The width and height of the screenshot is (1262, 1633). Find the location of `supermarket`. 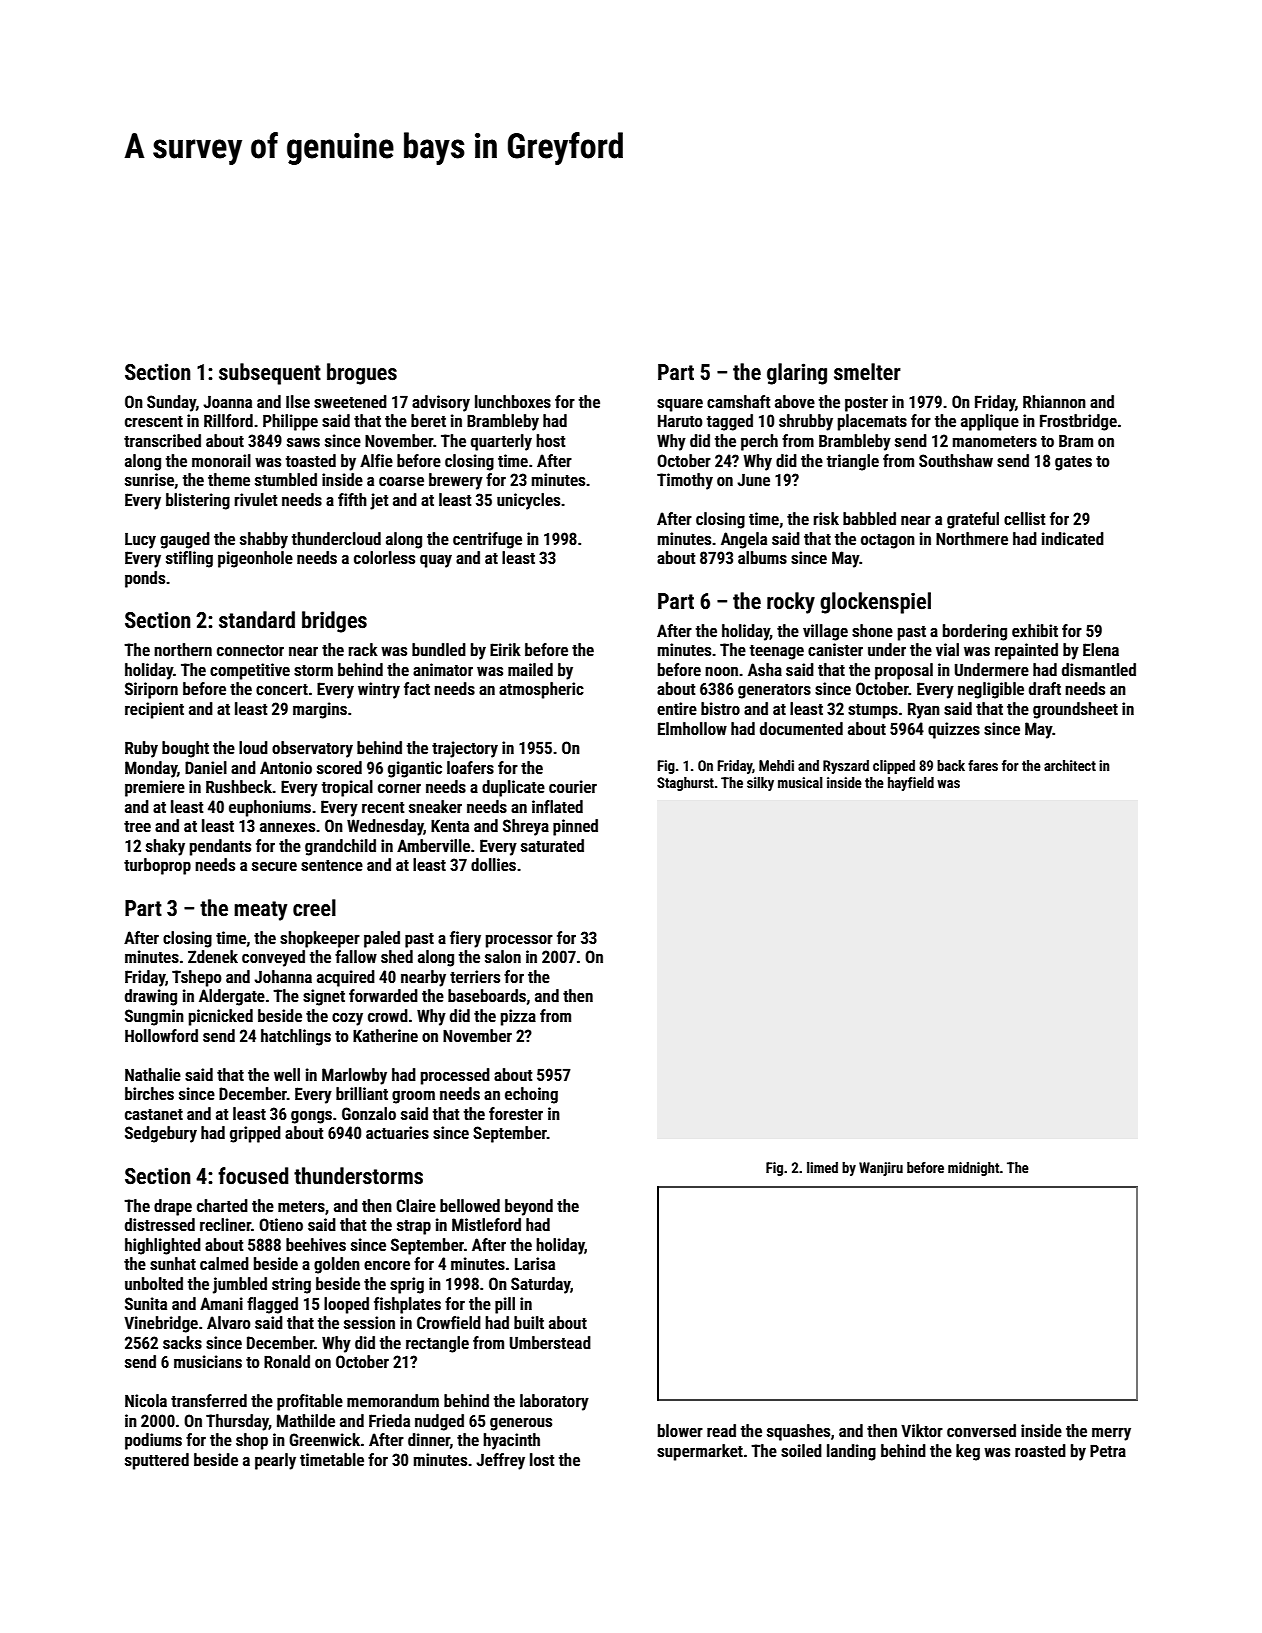

supermarket is located at coordinates (700, 1452).
